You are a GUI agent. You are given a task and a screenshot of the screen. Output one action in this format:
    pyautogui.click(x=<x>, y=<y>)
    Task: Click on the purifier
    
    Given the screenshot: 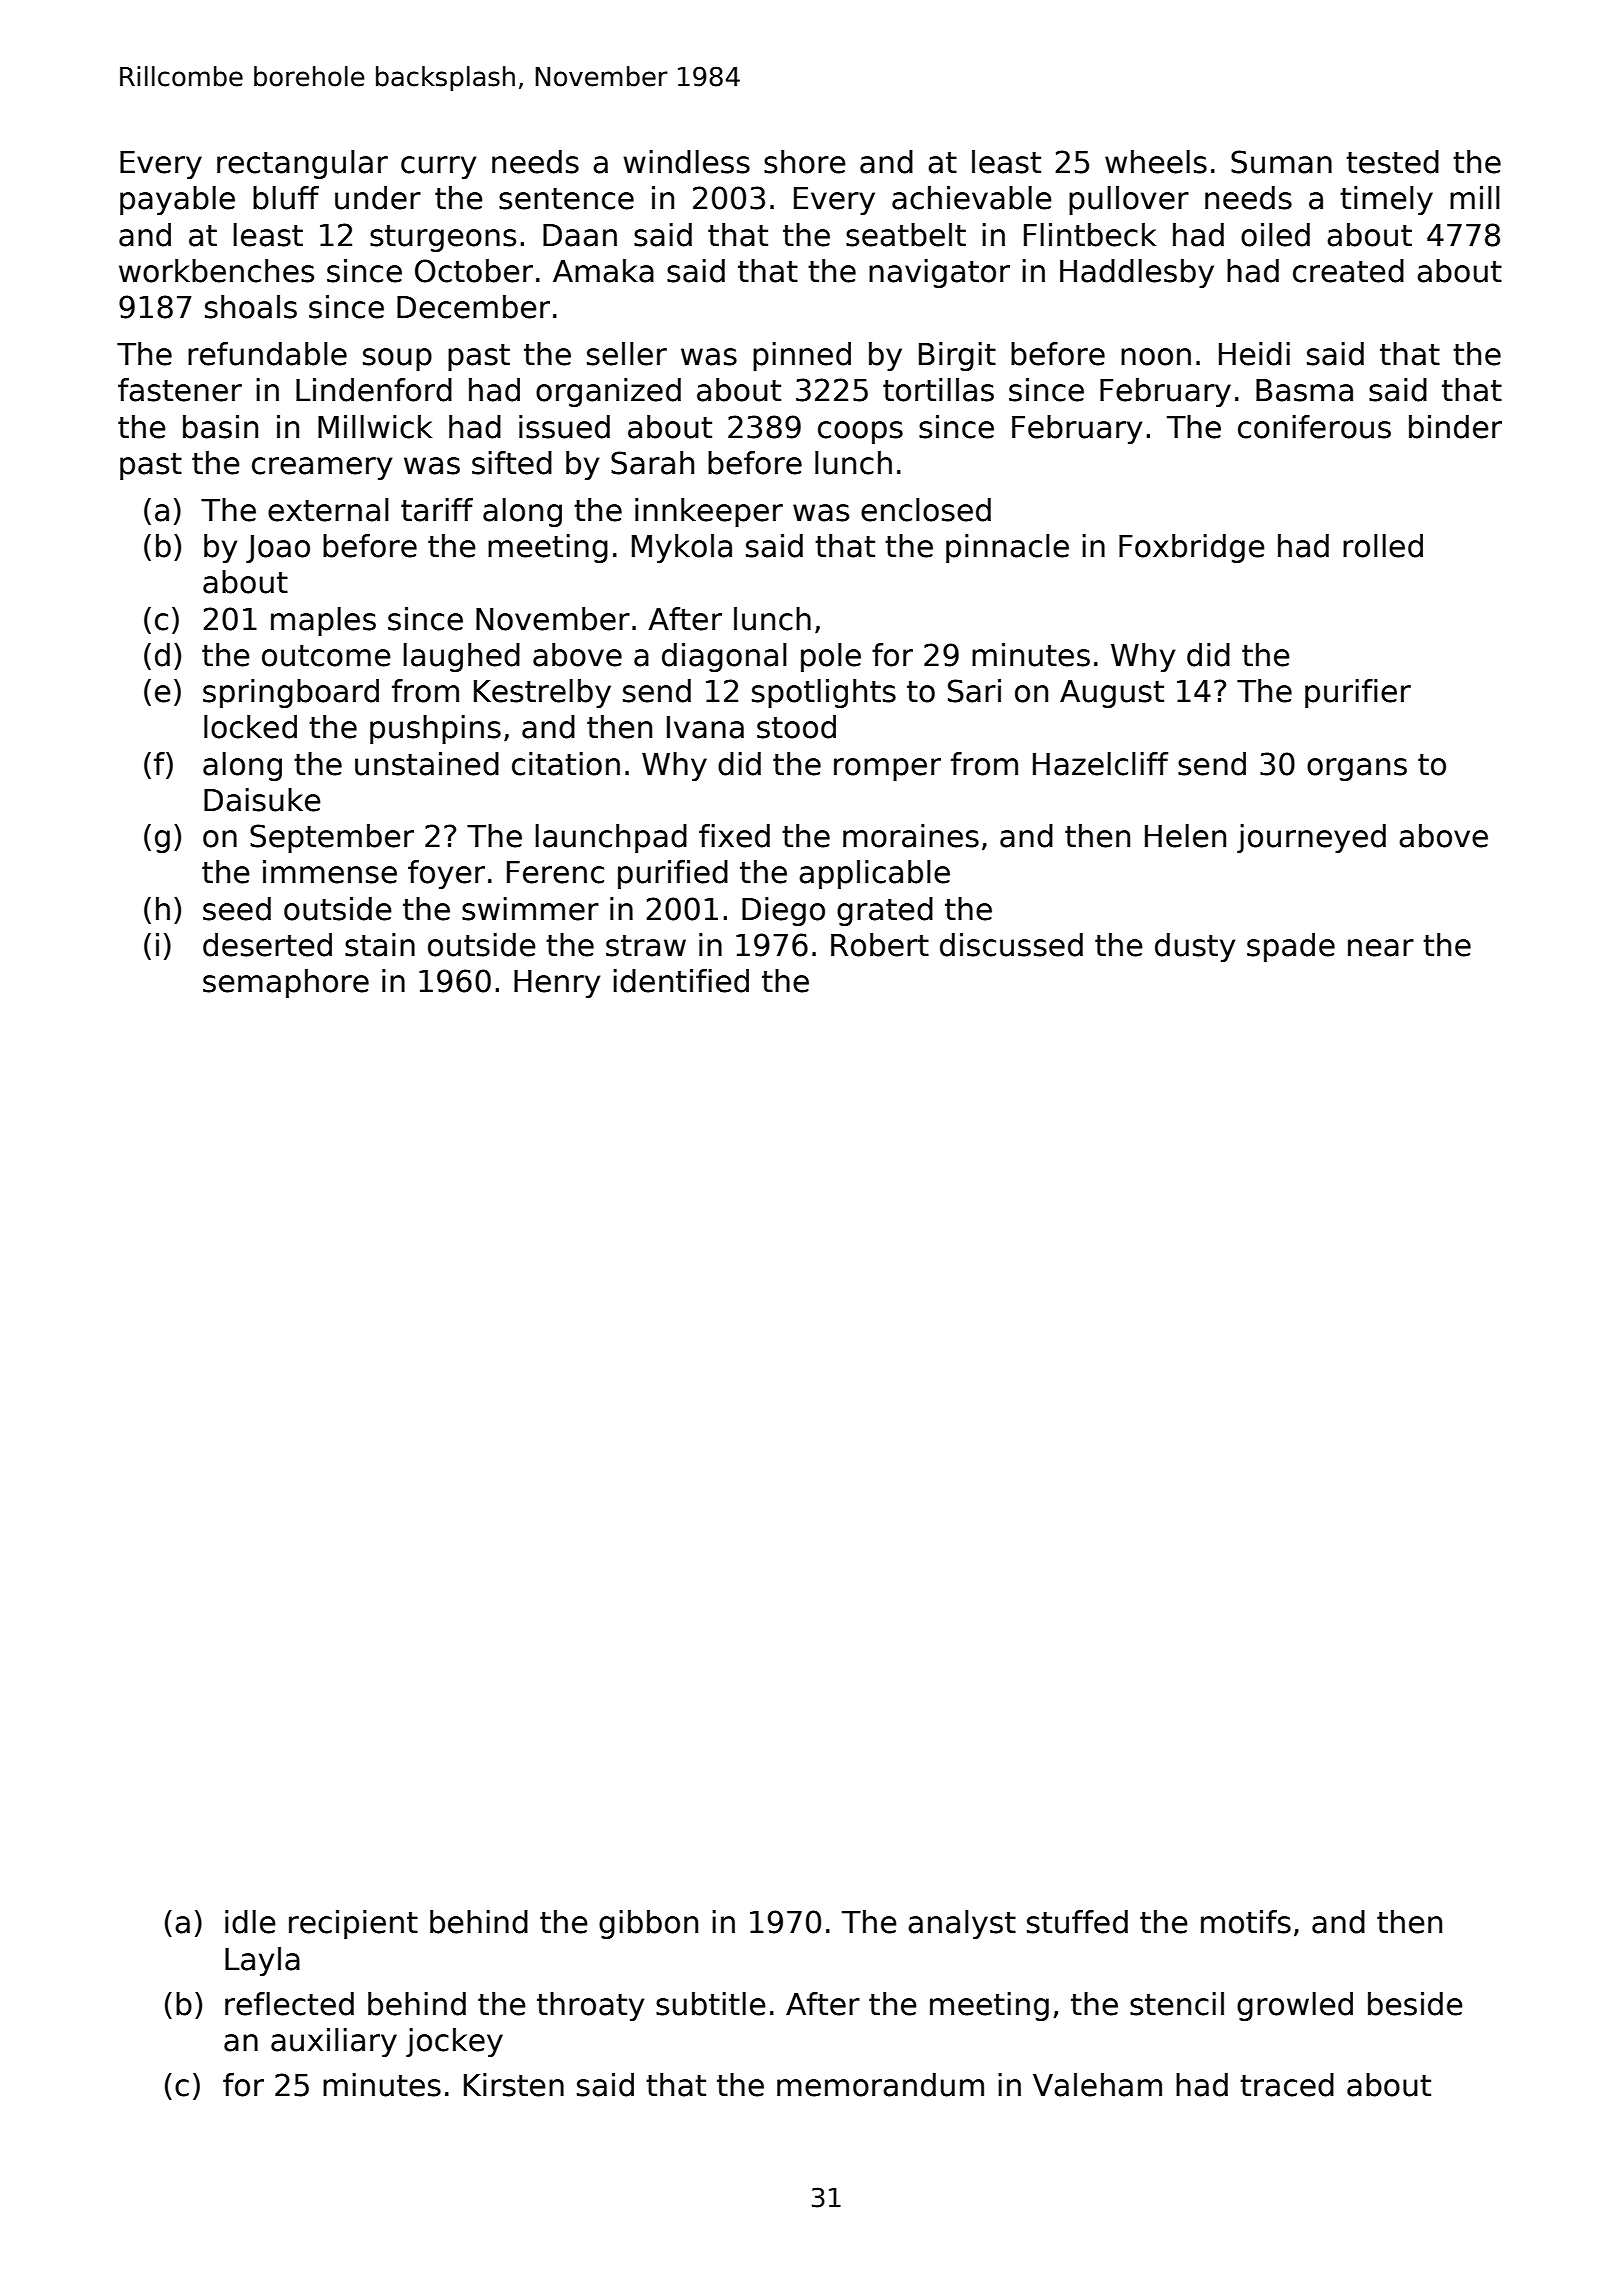 What is the action you would take?
    pyautogui.click(x=1358, y=693)
